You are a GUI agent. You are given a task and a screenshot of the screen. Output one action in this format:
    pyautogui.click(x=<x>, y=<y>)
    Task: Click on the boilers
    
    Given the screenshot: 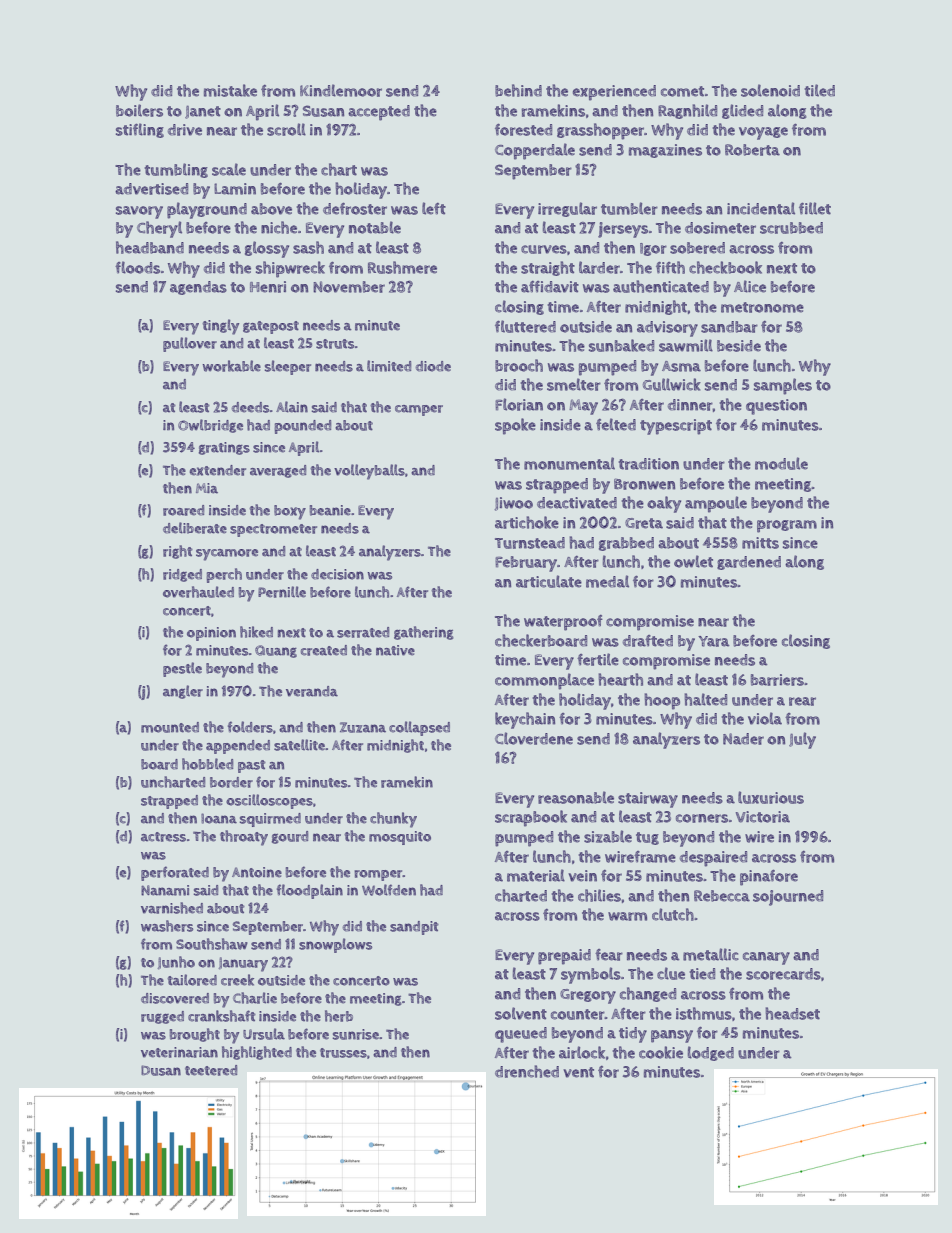 What is the action you would take?
    pyautogui.click(x=139, y=110)
